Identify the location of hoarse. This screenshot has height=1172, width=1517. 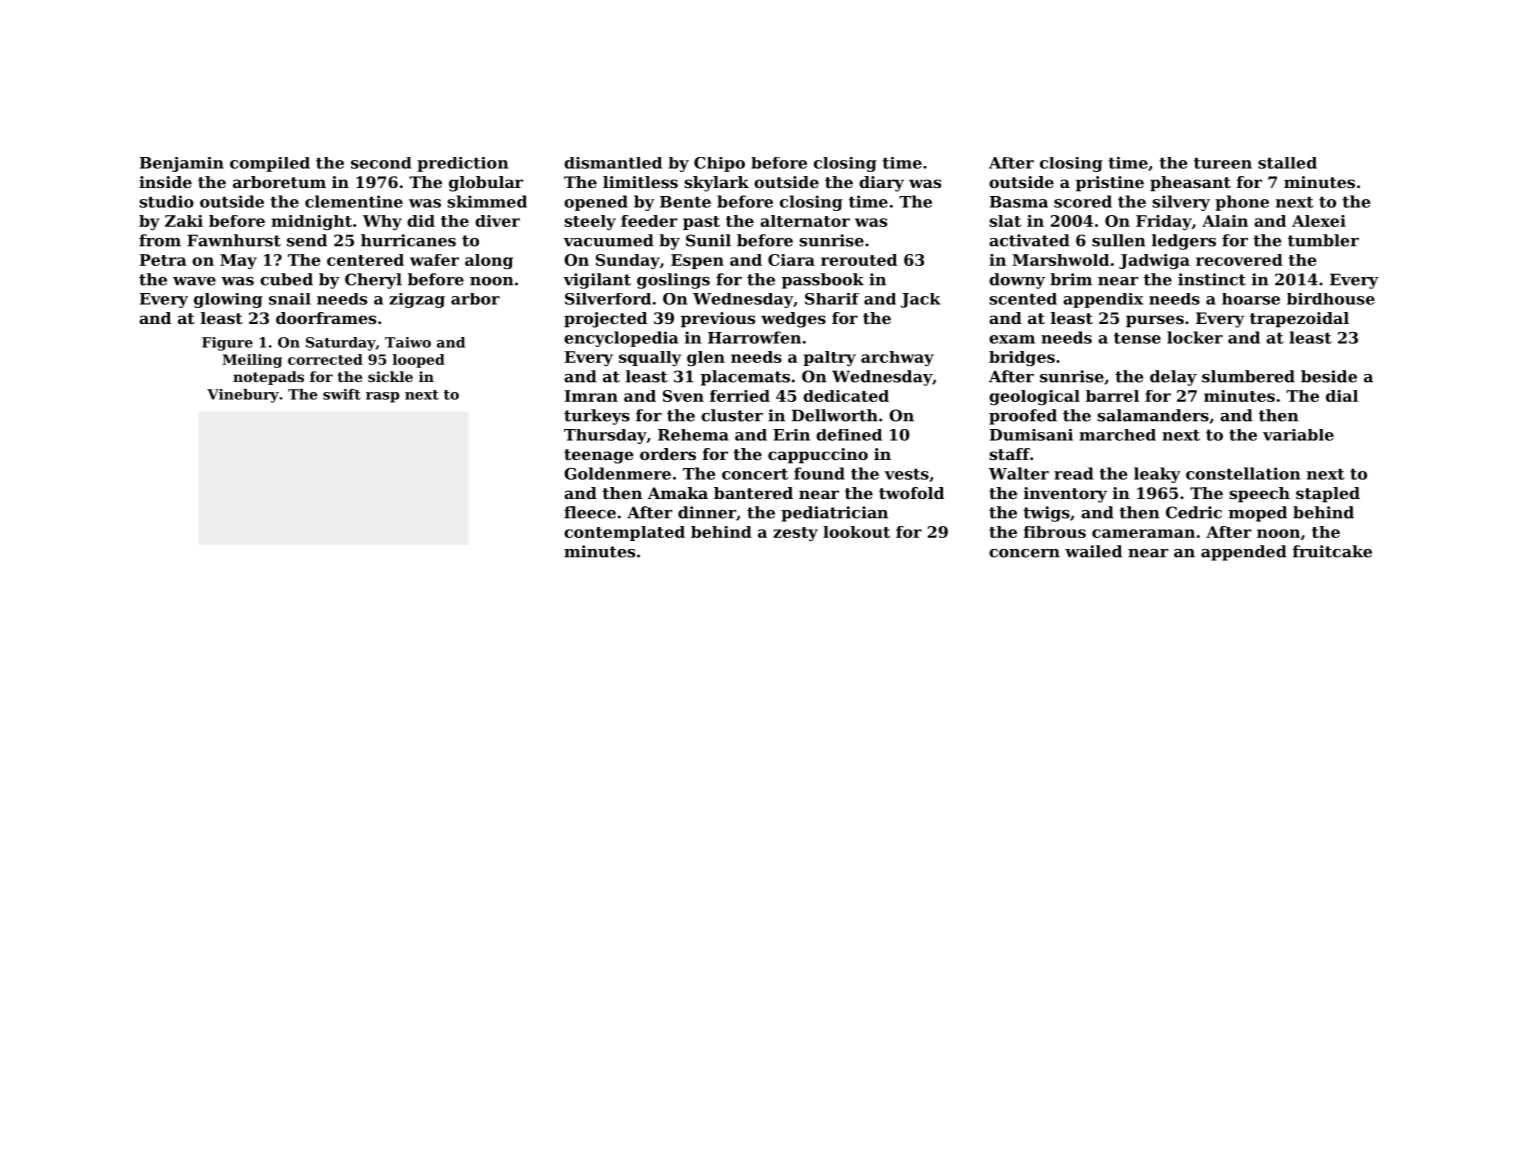
(1251, 299).
